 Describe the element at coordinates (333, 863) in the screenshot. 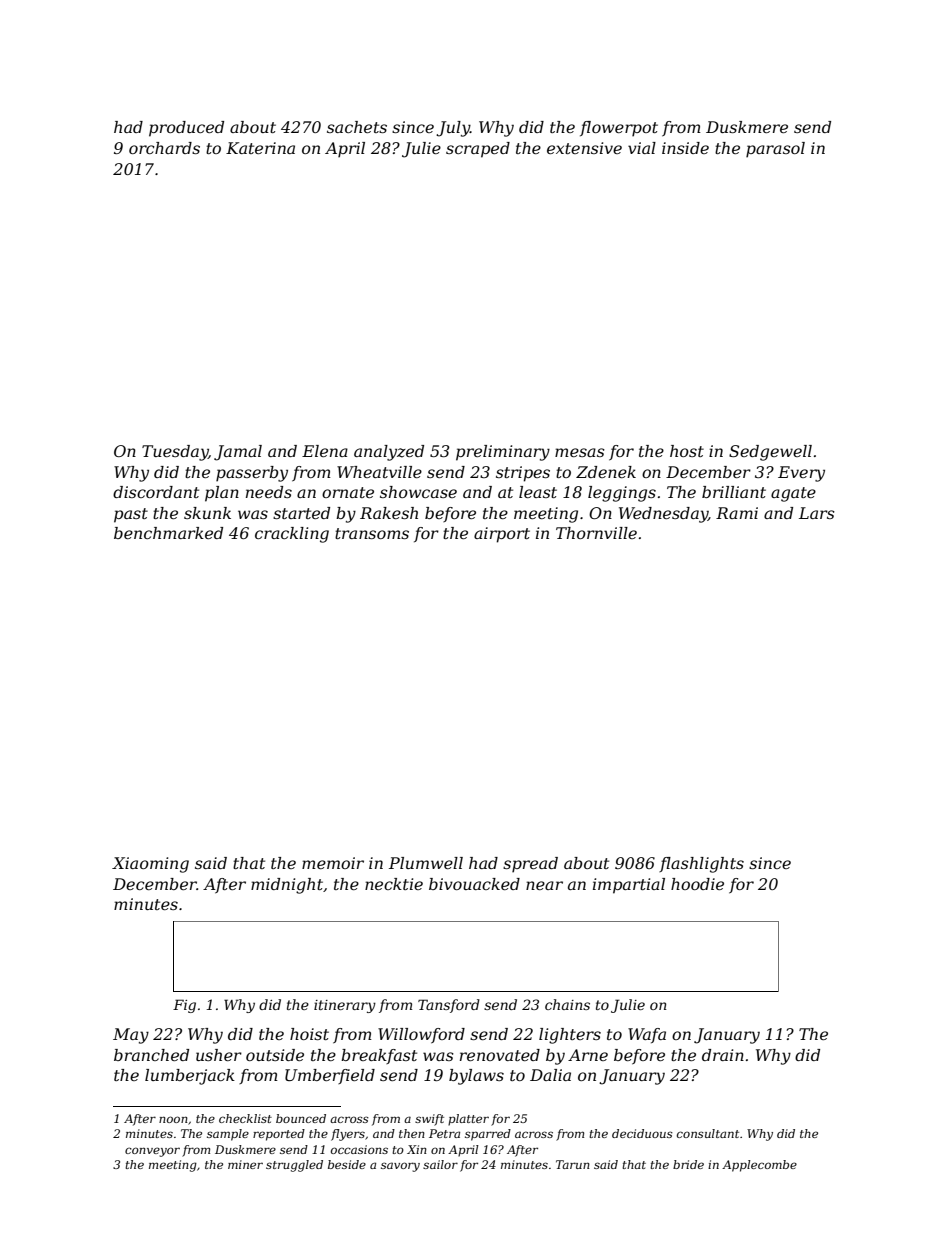

I see `memoir` at that location.
